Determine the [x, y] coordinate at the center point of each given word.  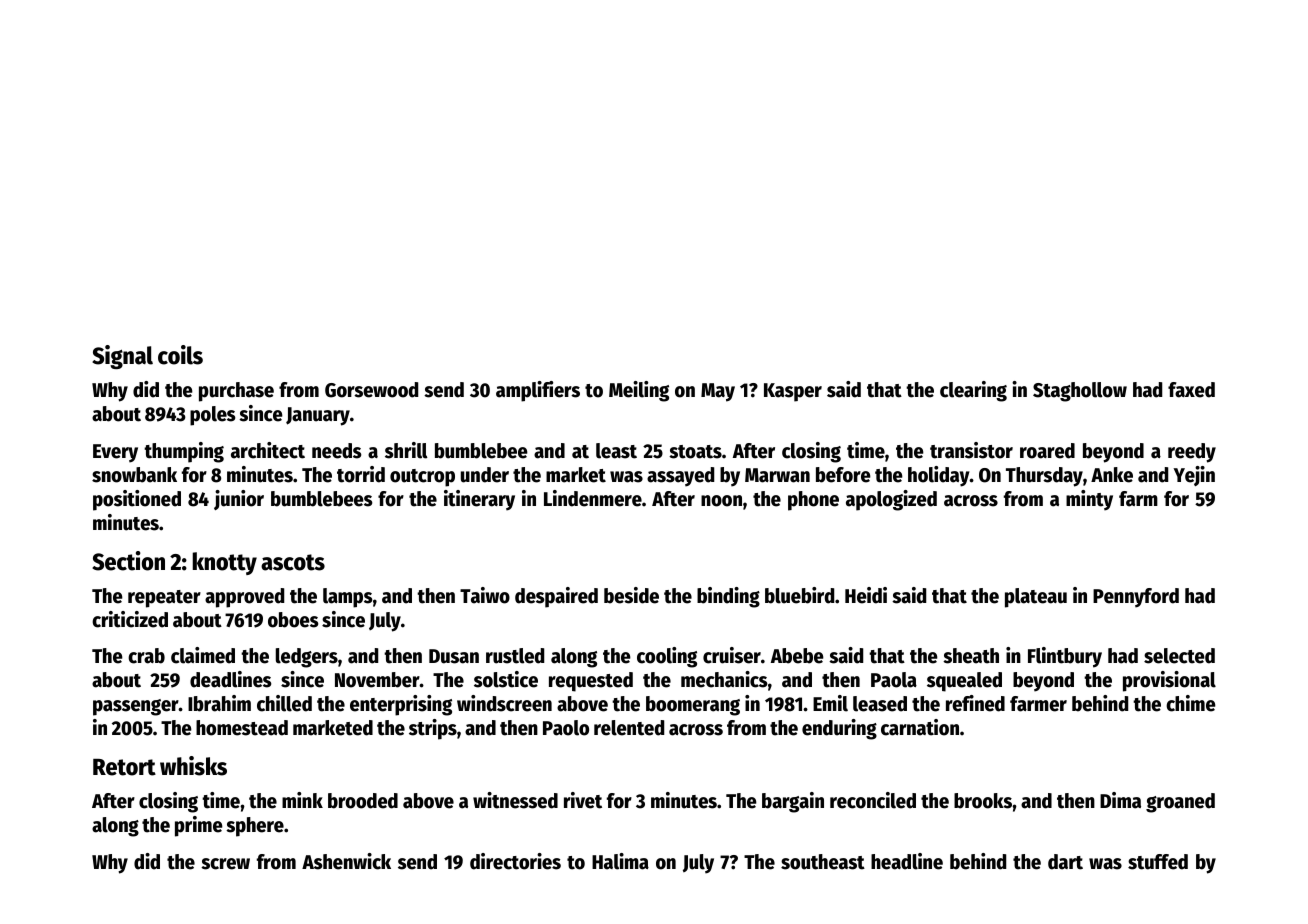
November [377, 680]
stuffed [1158, 862]
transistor [971, 450]
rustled [515, 656]
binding [728, 597]
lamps [347, 598]
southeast [823, 862]
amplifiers [538, 391]
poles [212, 416]
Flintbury [1065, 657]
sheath [971, 656]
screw [225, 864]
